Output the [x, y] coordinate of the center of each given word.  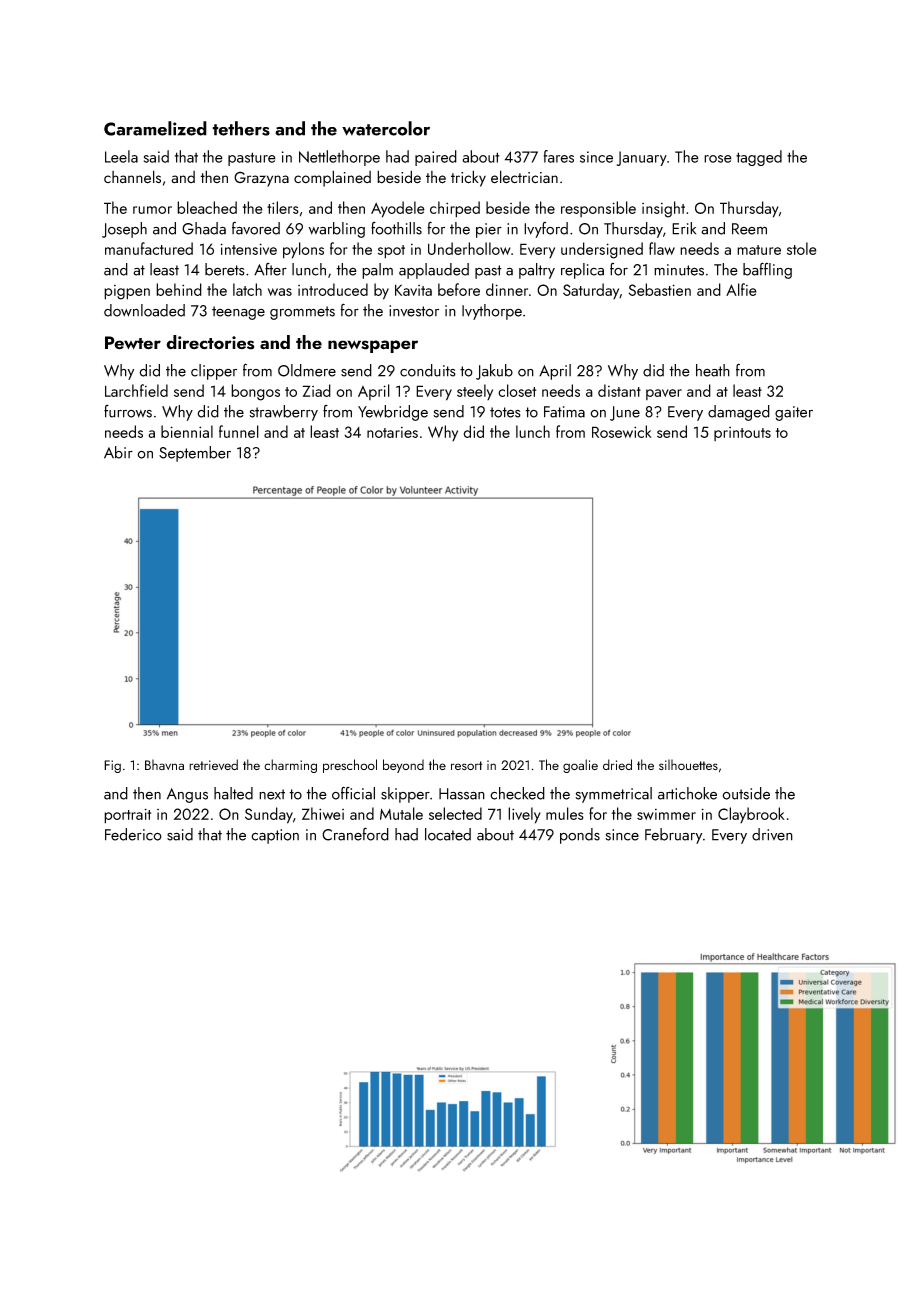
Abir [118, 452]
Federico [133, 834]
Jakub [494, 372]
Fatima [564, 412]
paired [436, 158]
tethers [241, 128]
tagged [759, 158]
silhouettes [688, 764]
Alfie [741, 289]
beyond [403, 766]
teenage [238, 313]
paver [664, 394]
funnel [239, 431]
